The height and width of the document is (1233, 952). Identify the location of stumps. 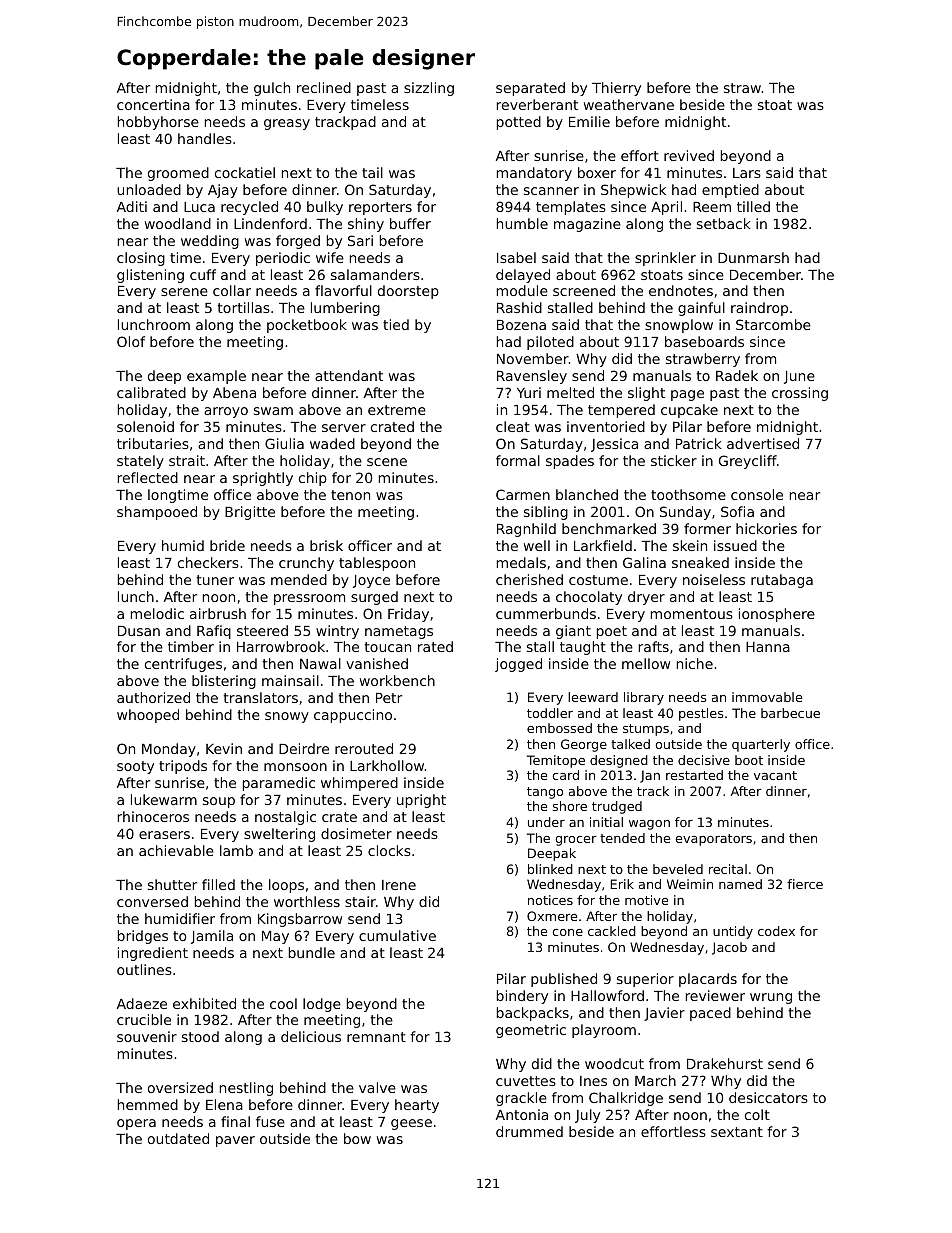
(646, 730).
